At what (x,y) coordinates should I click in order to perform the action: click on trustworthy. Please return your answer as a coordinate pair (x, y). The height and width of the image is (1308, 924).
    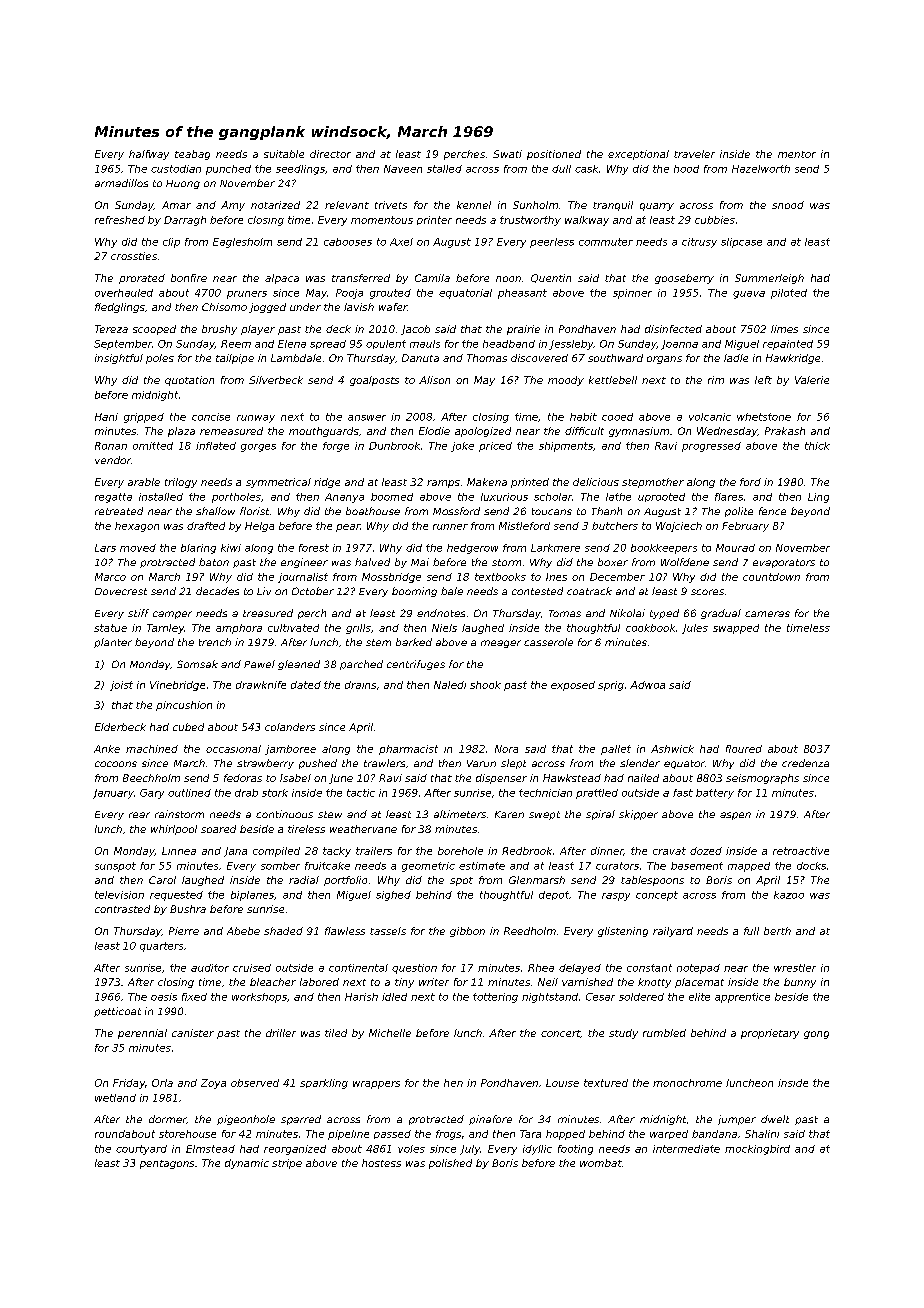
    Looking at the image, I should click on (530, 221).
